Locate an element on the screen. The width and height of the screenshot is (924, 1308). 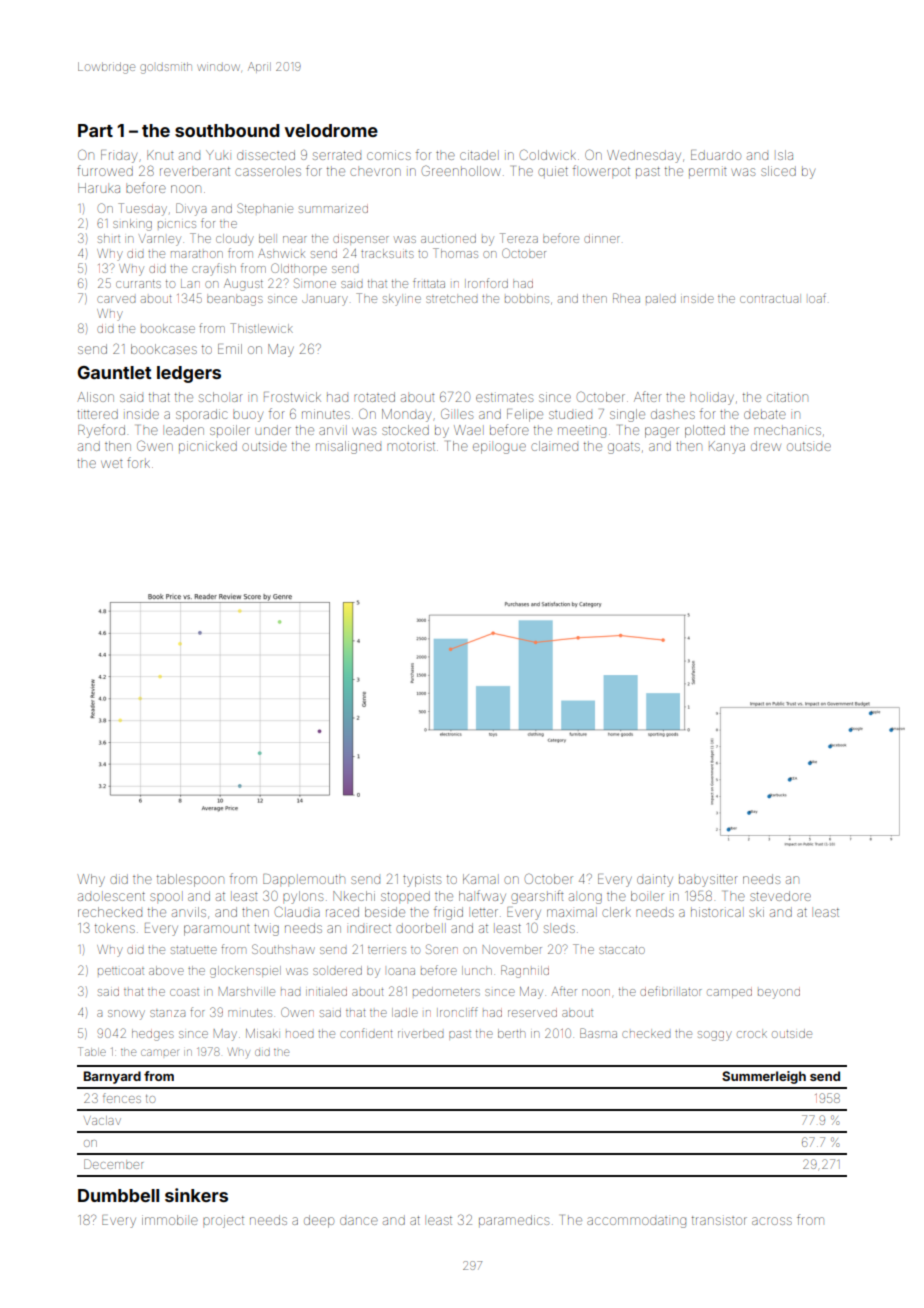
citadel is located at coordinates (478, 155).
